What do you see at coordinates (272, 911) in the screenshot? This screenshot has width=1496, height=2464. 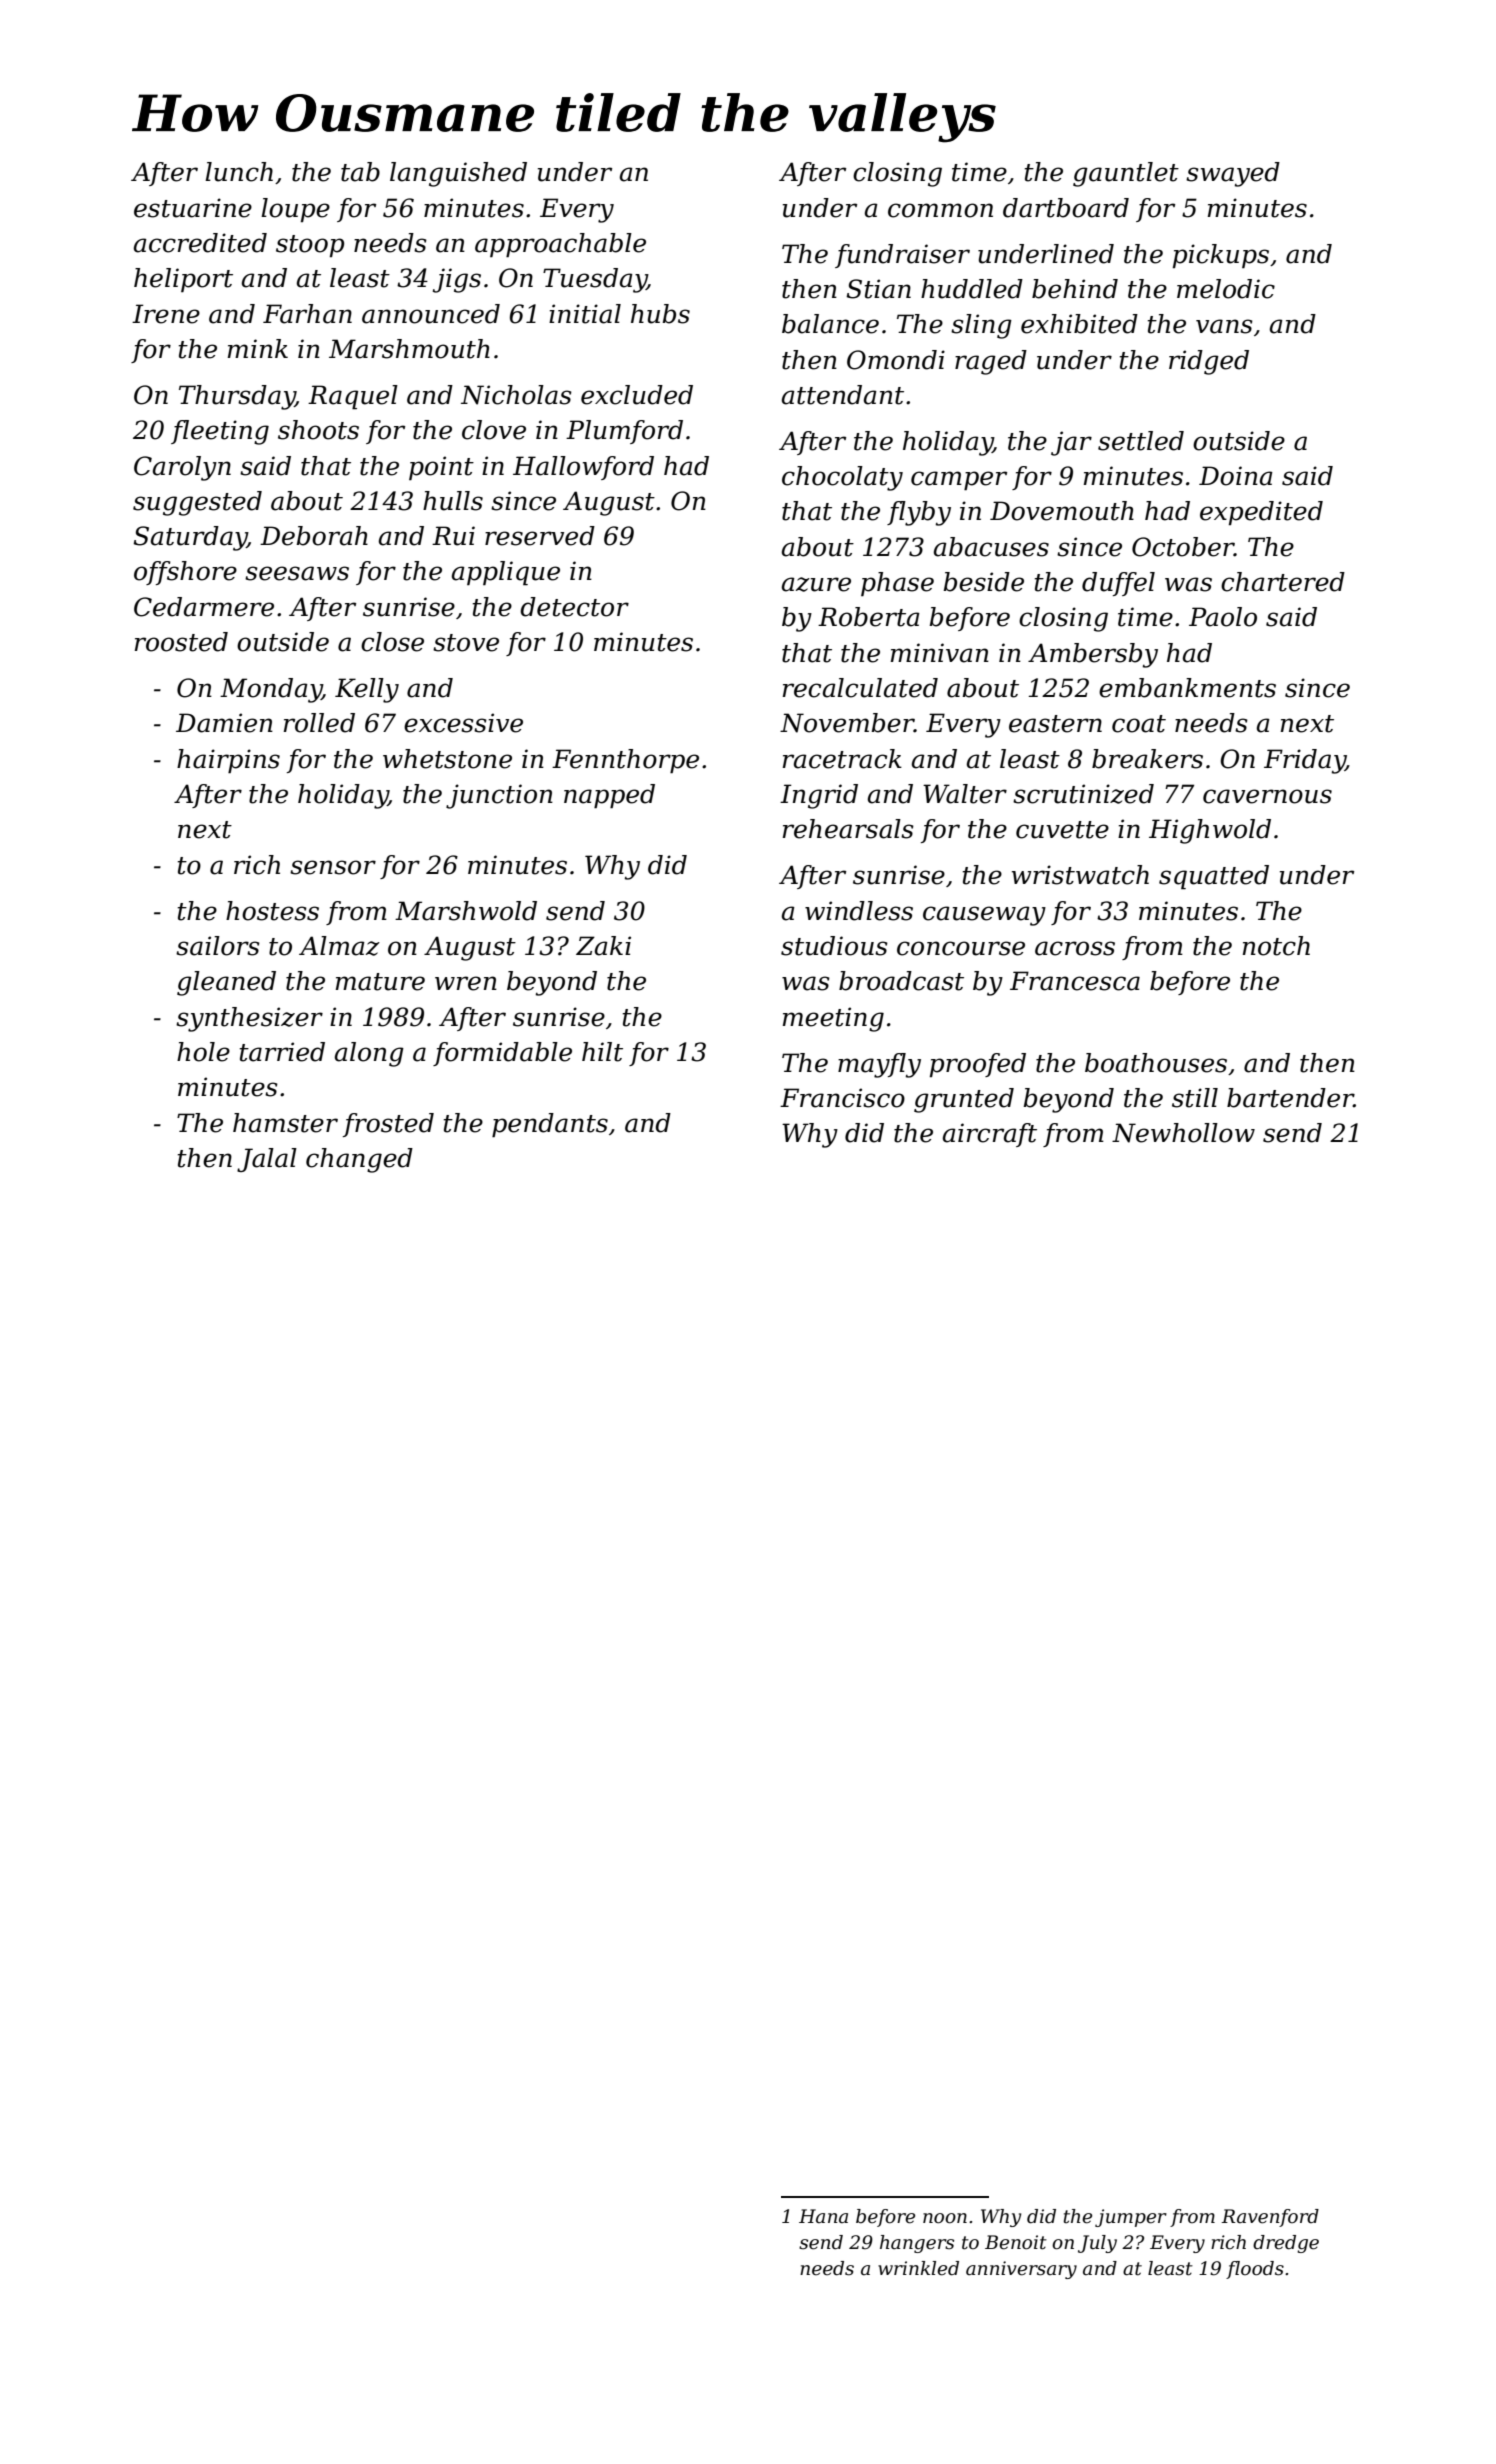 I see `hostess` at bounding box center [272, 911].
